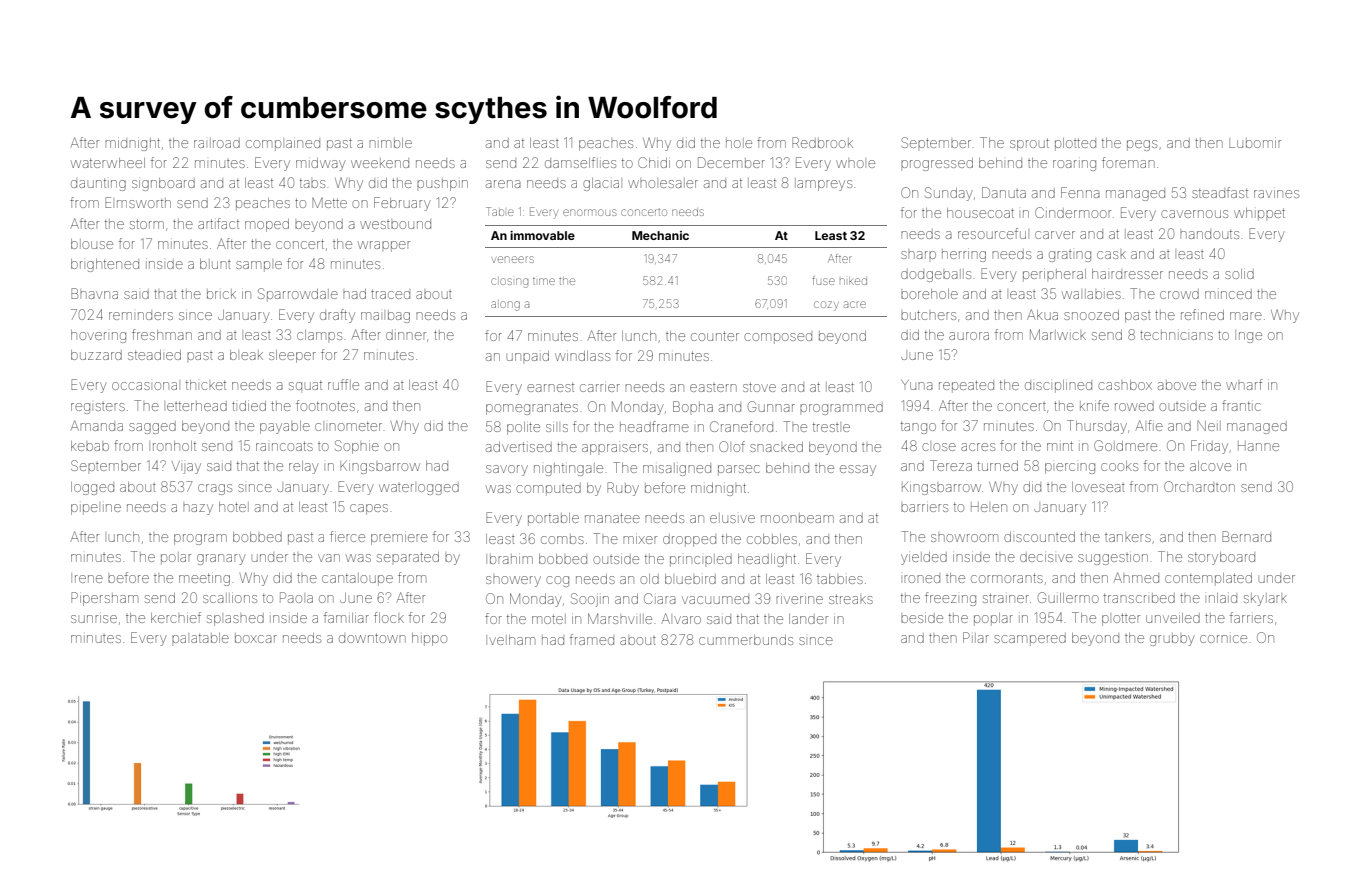 The height and width of the image is (887, 1372). I want to click on alcove, so click(1210, 466).
